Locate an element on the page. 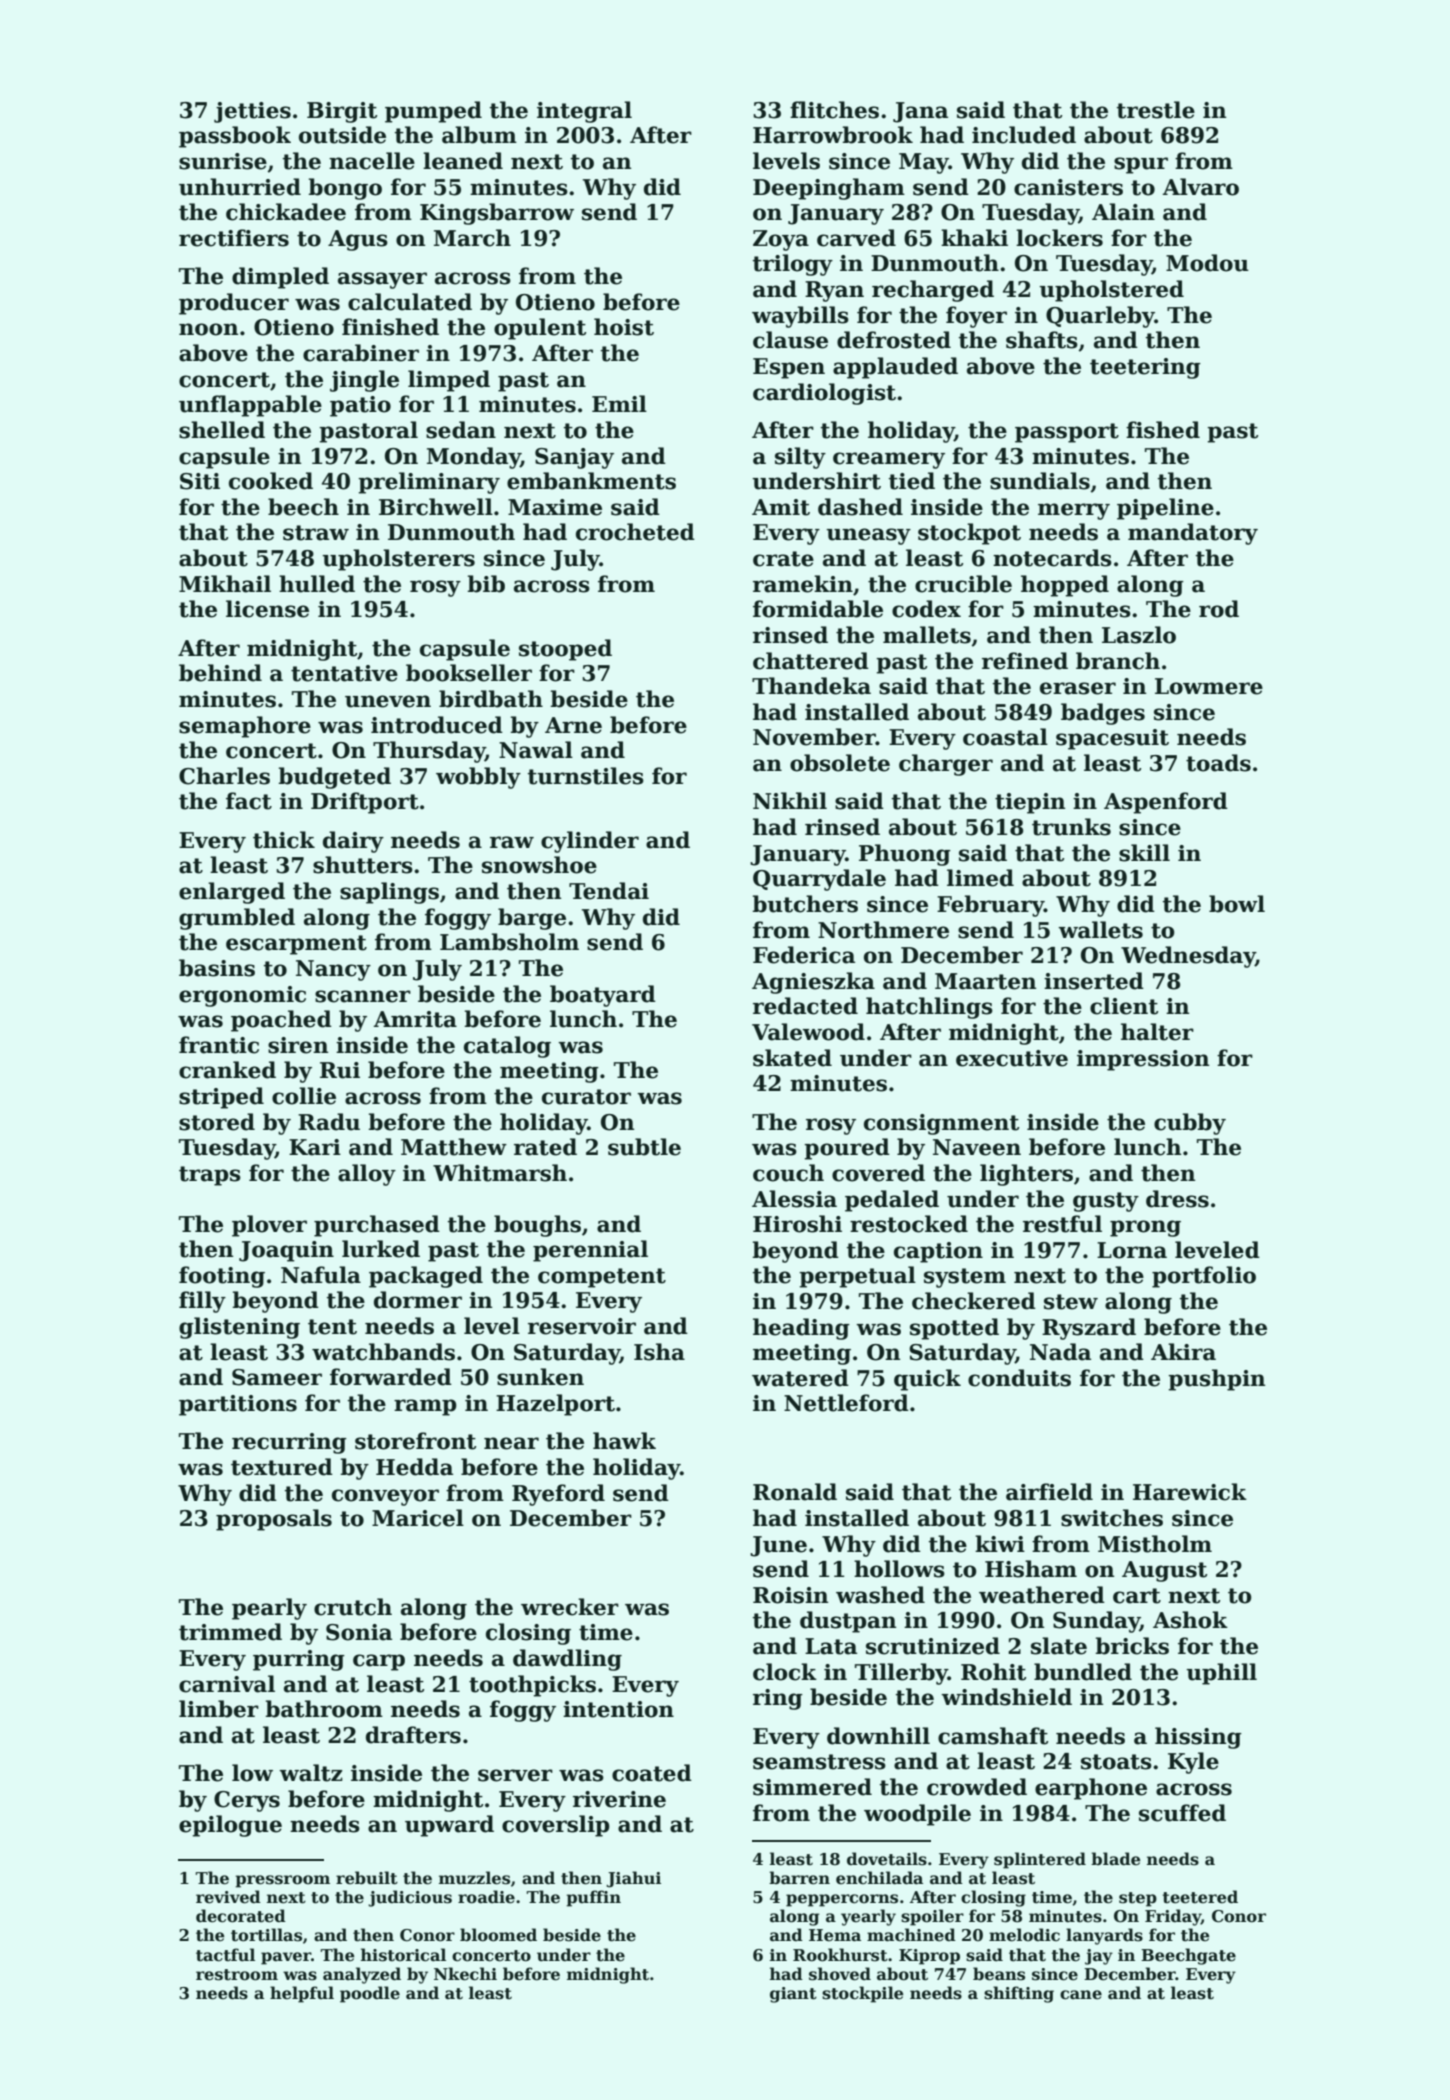 The image size is (1450, 2100). leaned is located at coordinates (463, 161).
